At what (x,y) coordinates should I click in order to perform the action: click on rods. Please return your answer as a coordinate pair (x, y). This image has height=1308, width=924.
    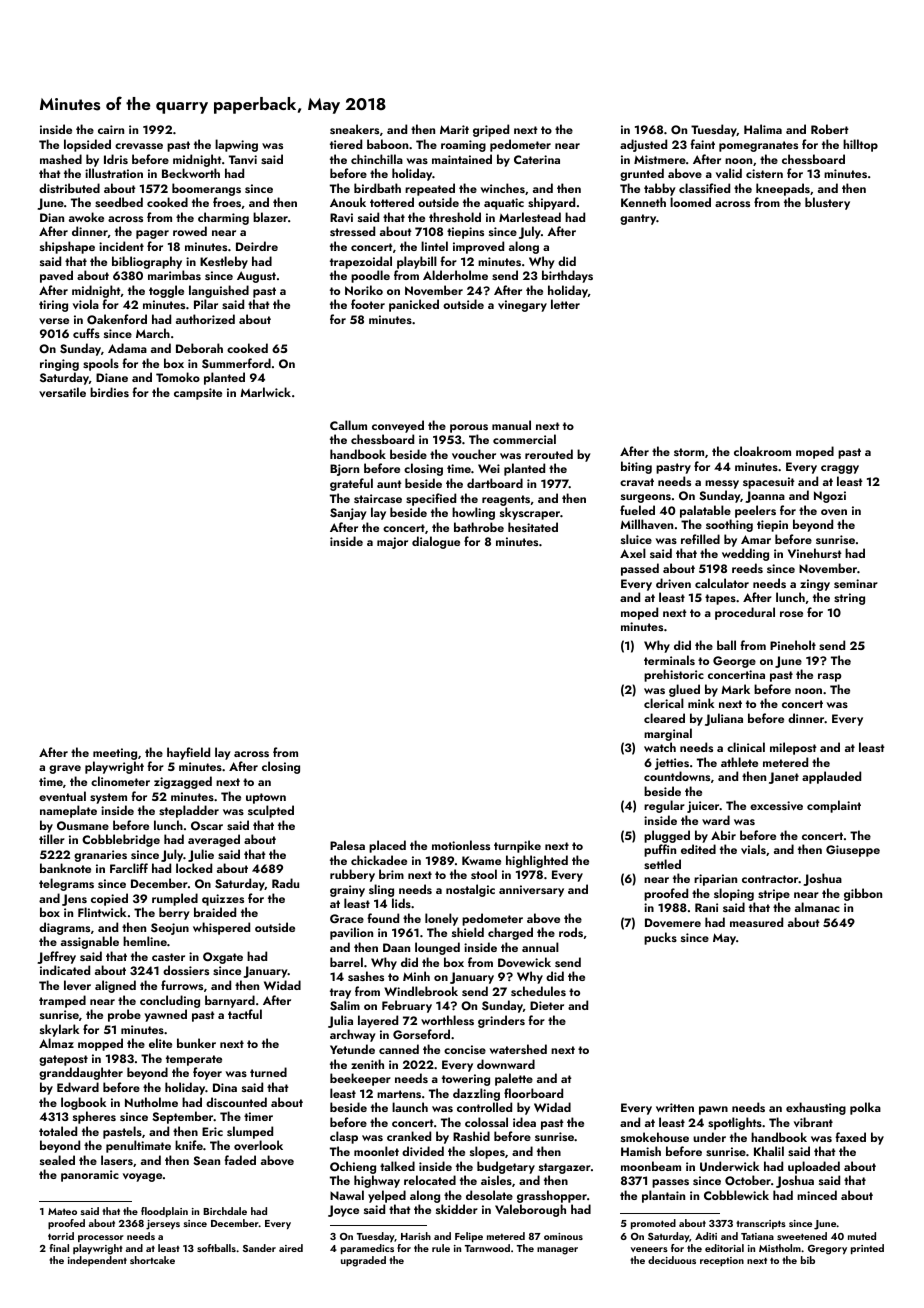
    Looking at the image, I should click on (571, 932).
